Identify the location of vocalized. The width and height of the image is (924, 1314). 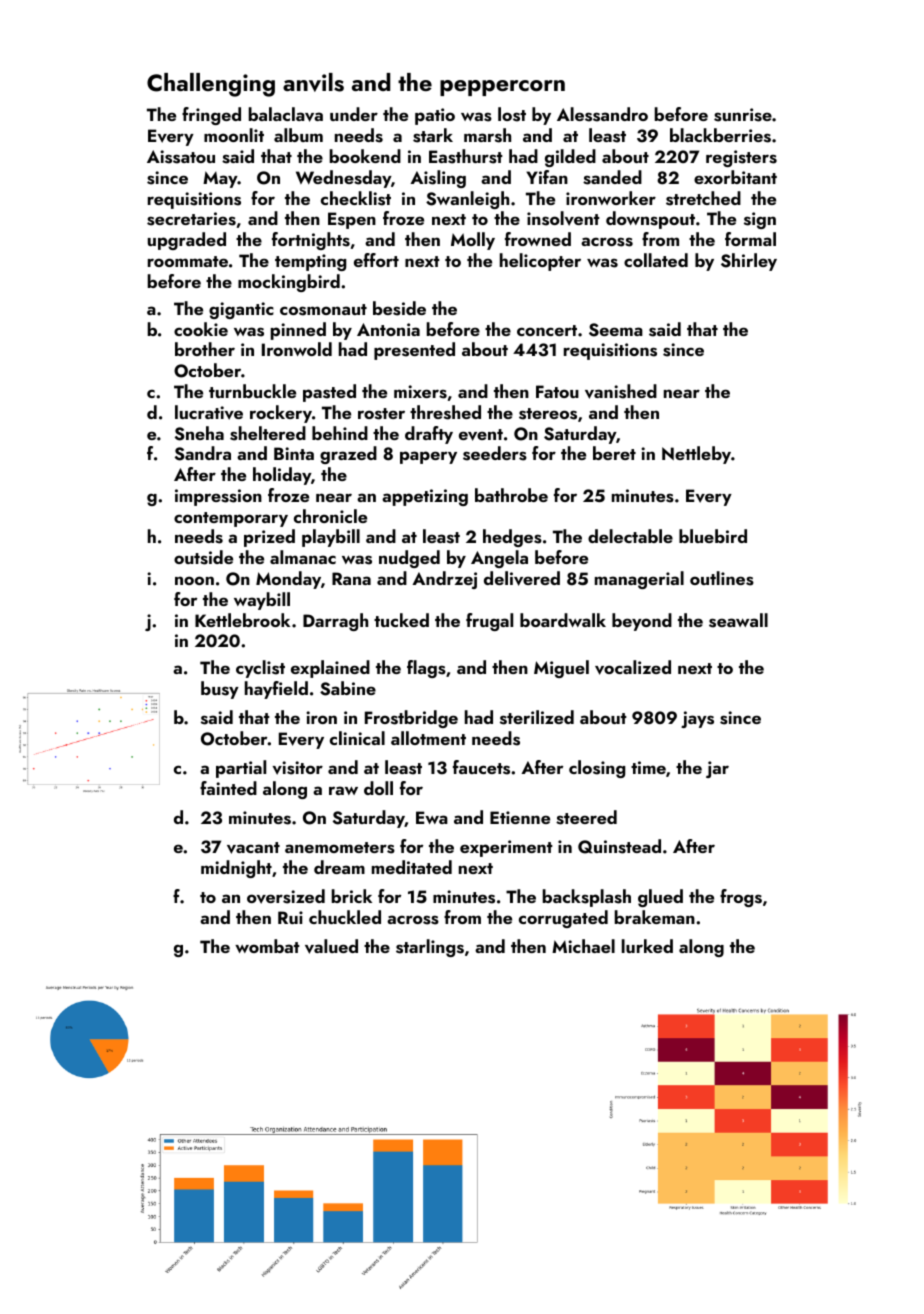
(633, 667).
